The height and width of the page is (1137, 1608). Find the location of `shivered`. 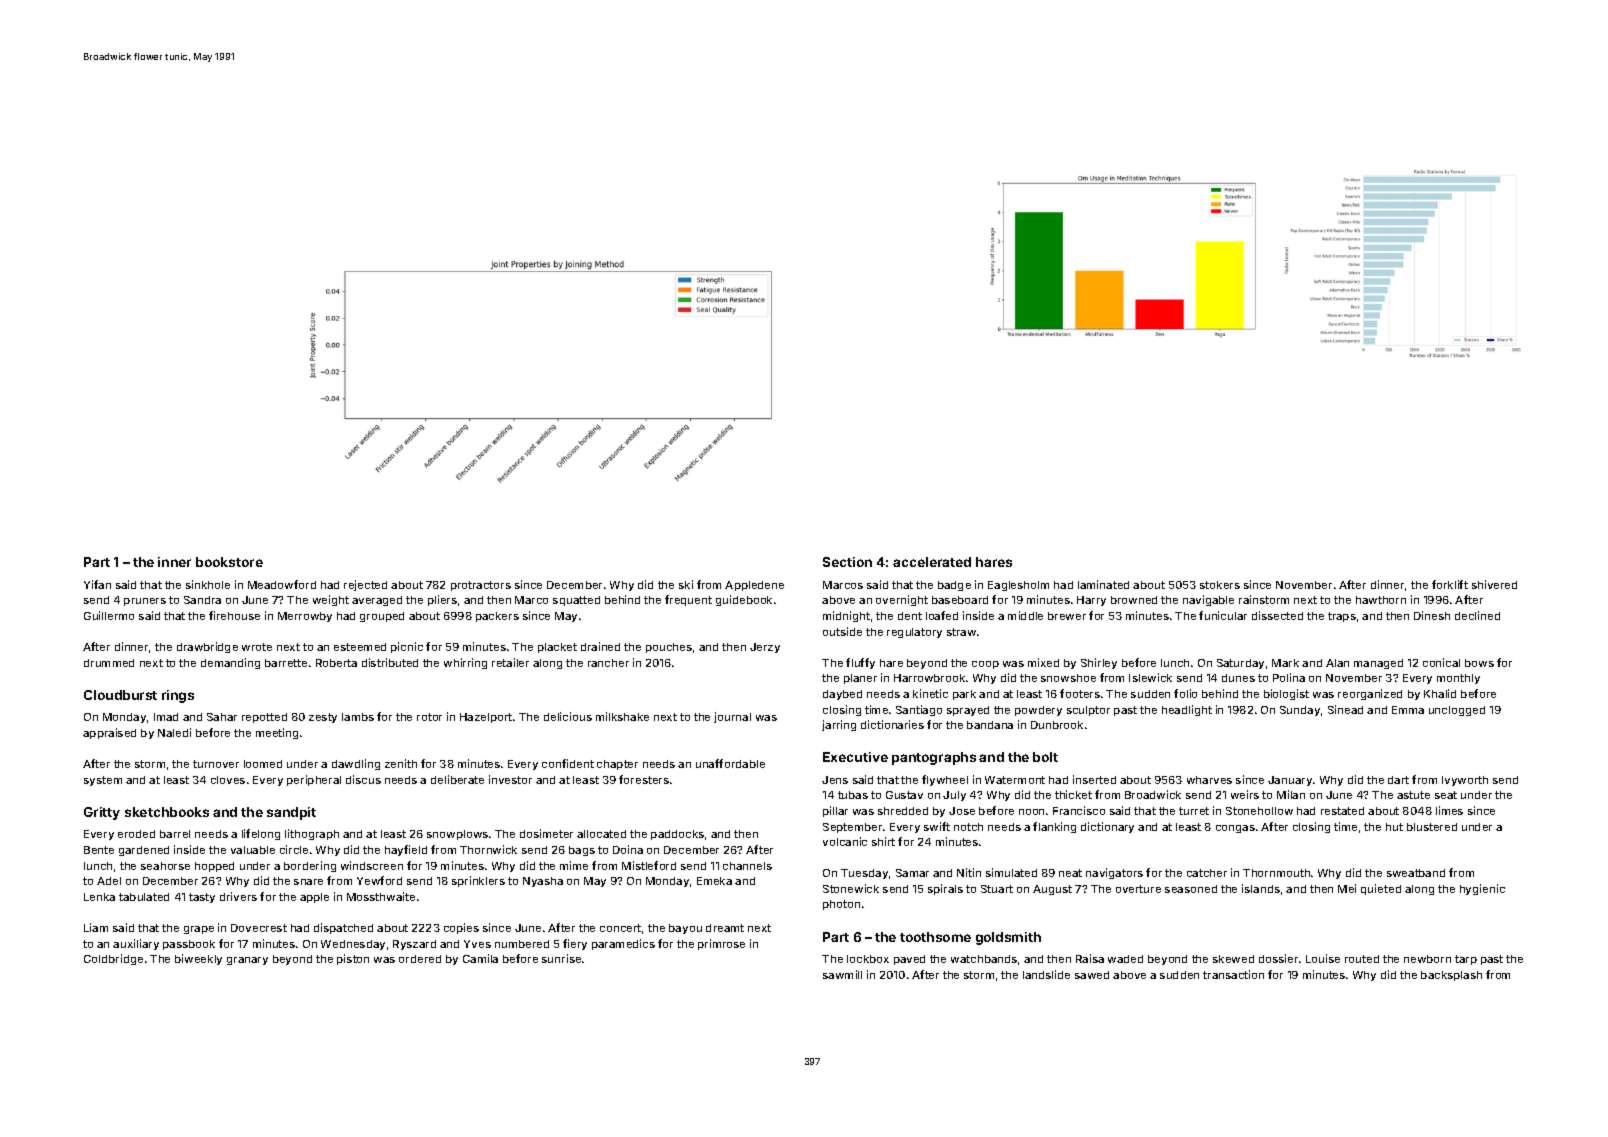

shivered is located at coordinates (1494, 584).
